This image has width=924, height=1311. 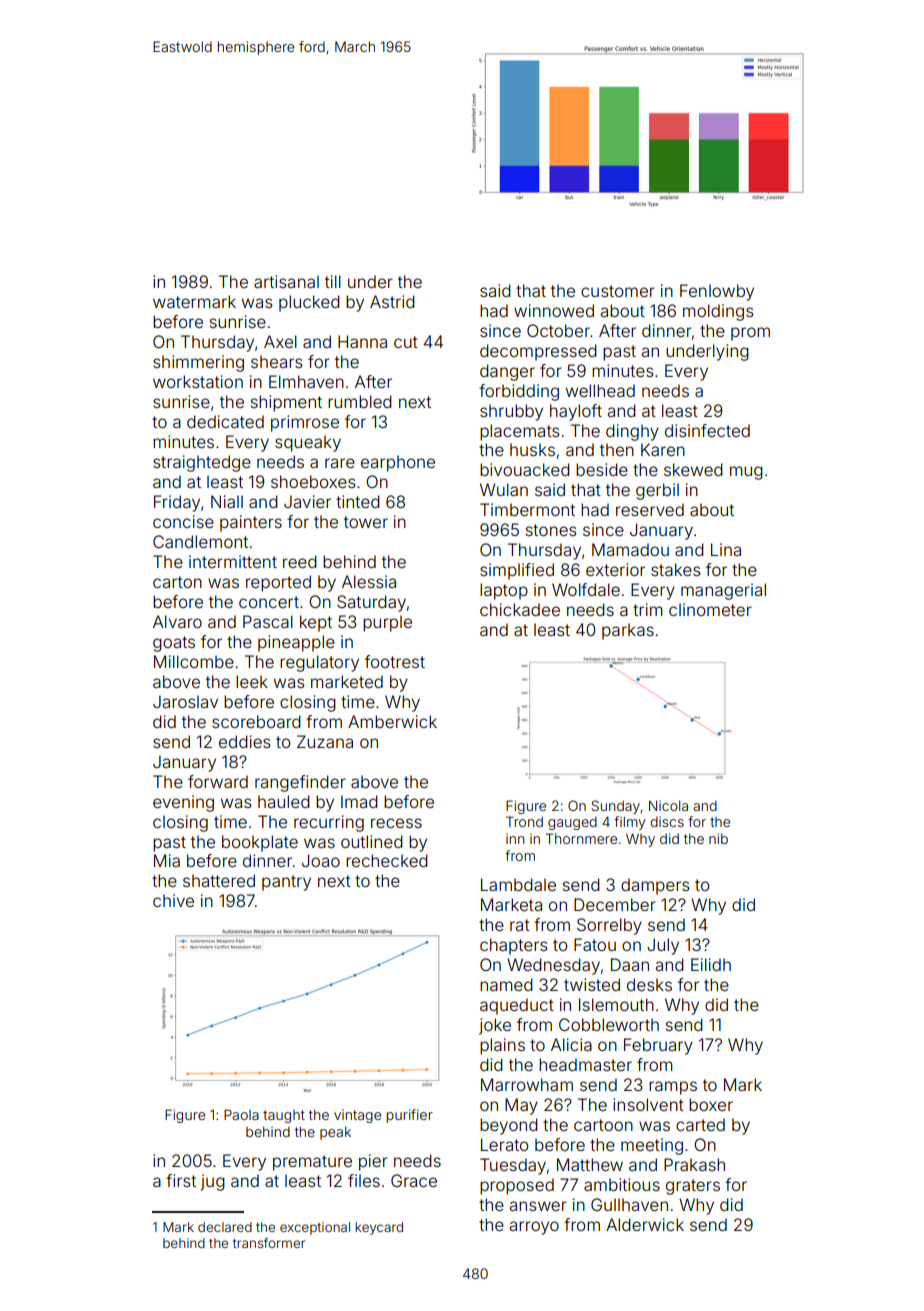 I want to click on purifier, so click(x=410, y=1116).
